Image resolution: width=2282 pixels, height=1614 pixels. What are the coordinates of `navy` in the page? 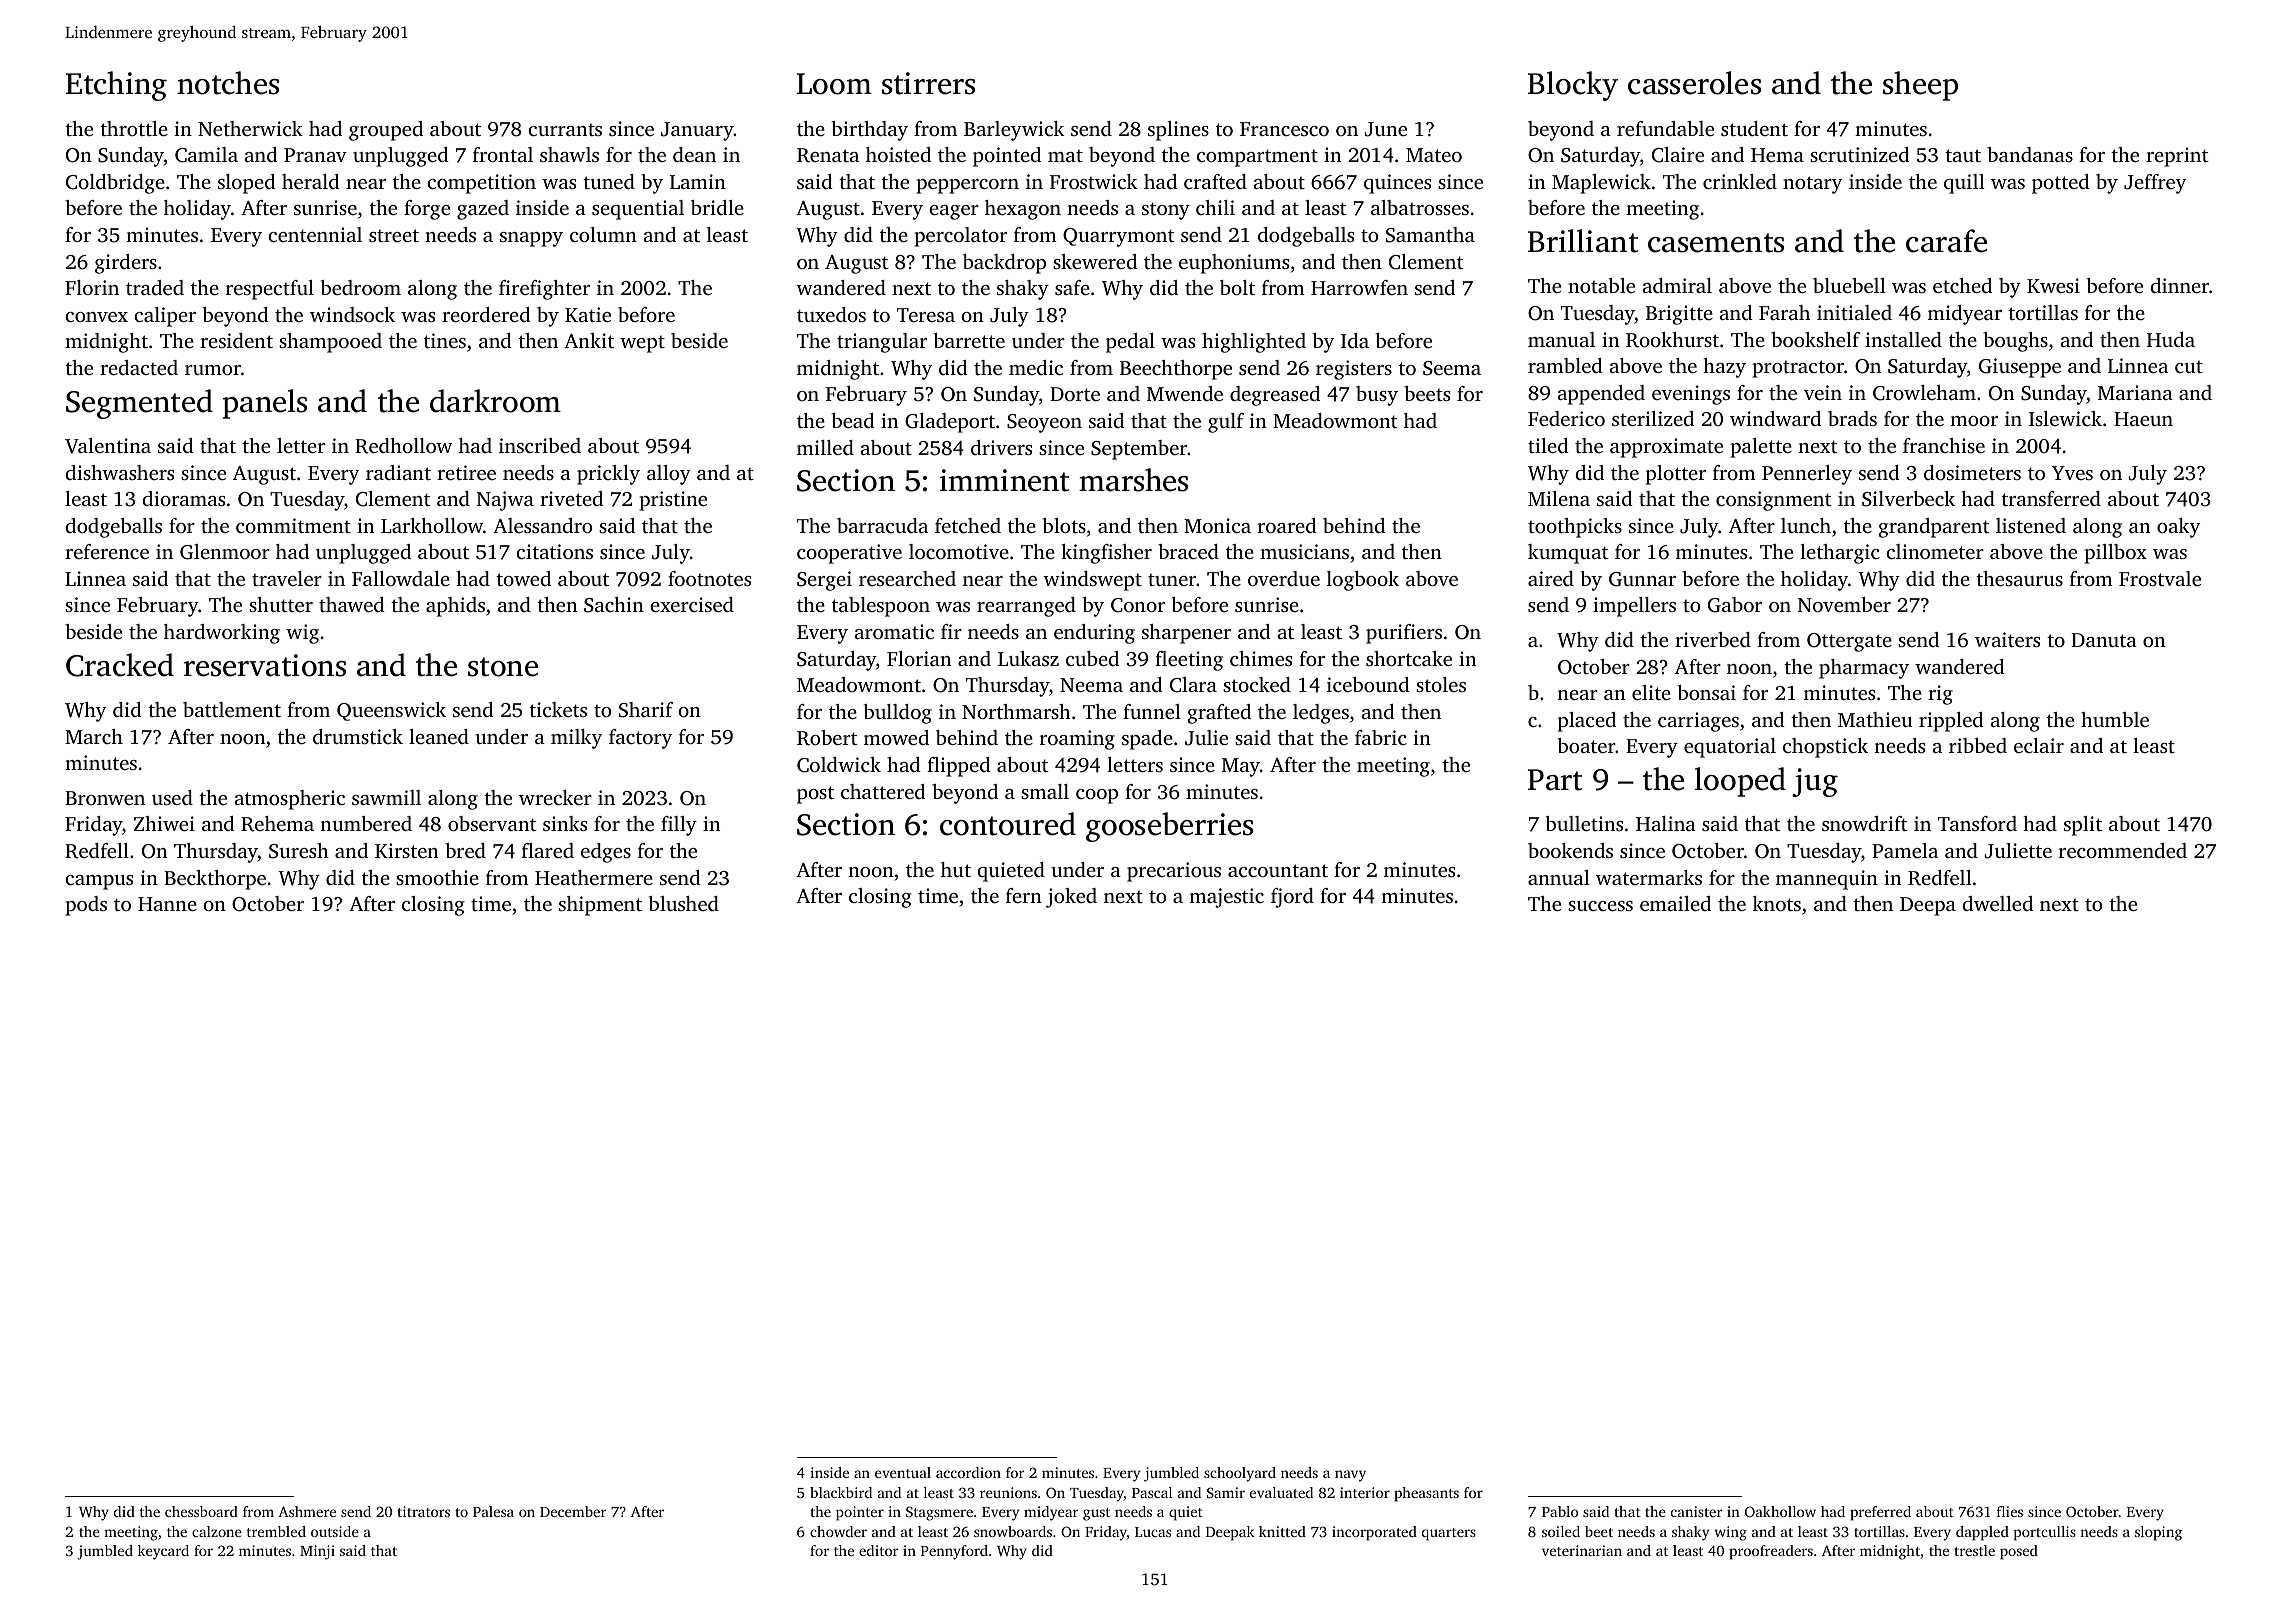 It's located at (1350, 1476).
